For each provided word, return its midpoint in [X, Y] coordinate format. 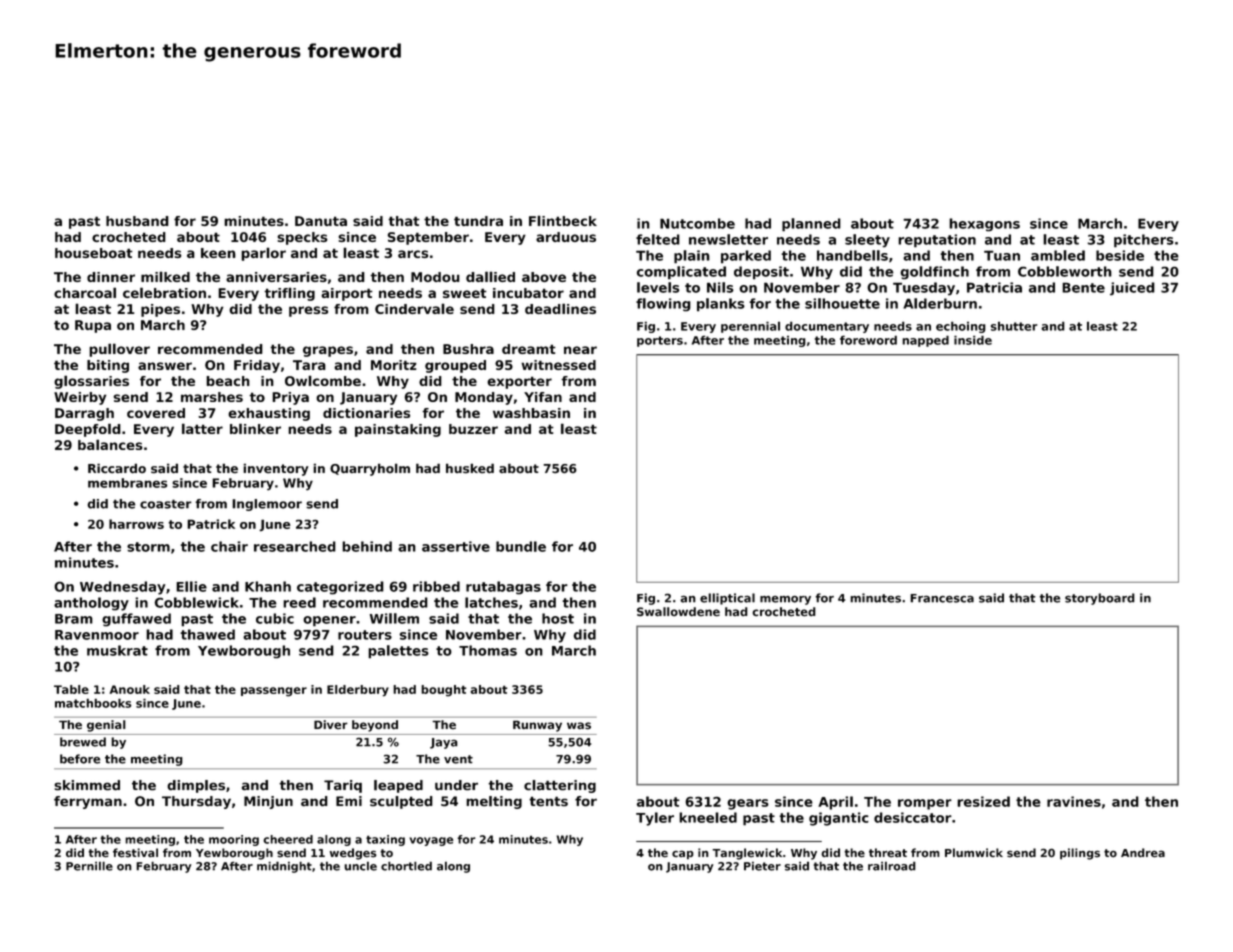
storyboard [1100, 599]
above [544, 277]
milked [165, 276]
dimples [196, 786]
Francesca [942, 598]
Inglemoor [267, 505]
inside [973, 340]
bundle [521, 546]
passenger [274, 692]
